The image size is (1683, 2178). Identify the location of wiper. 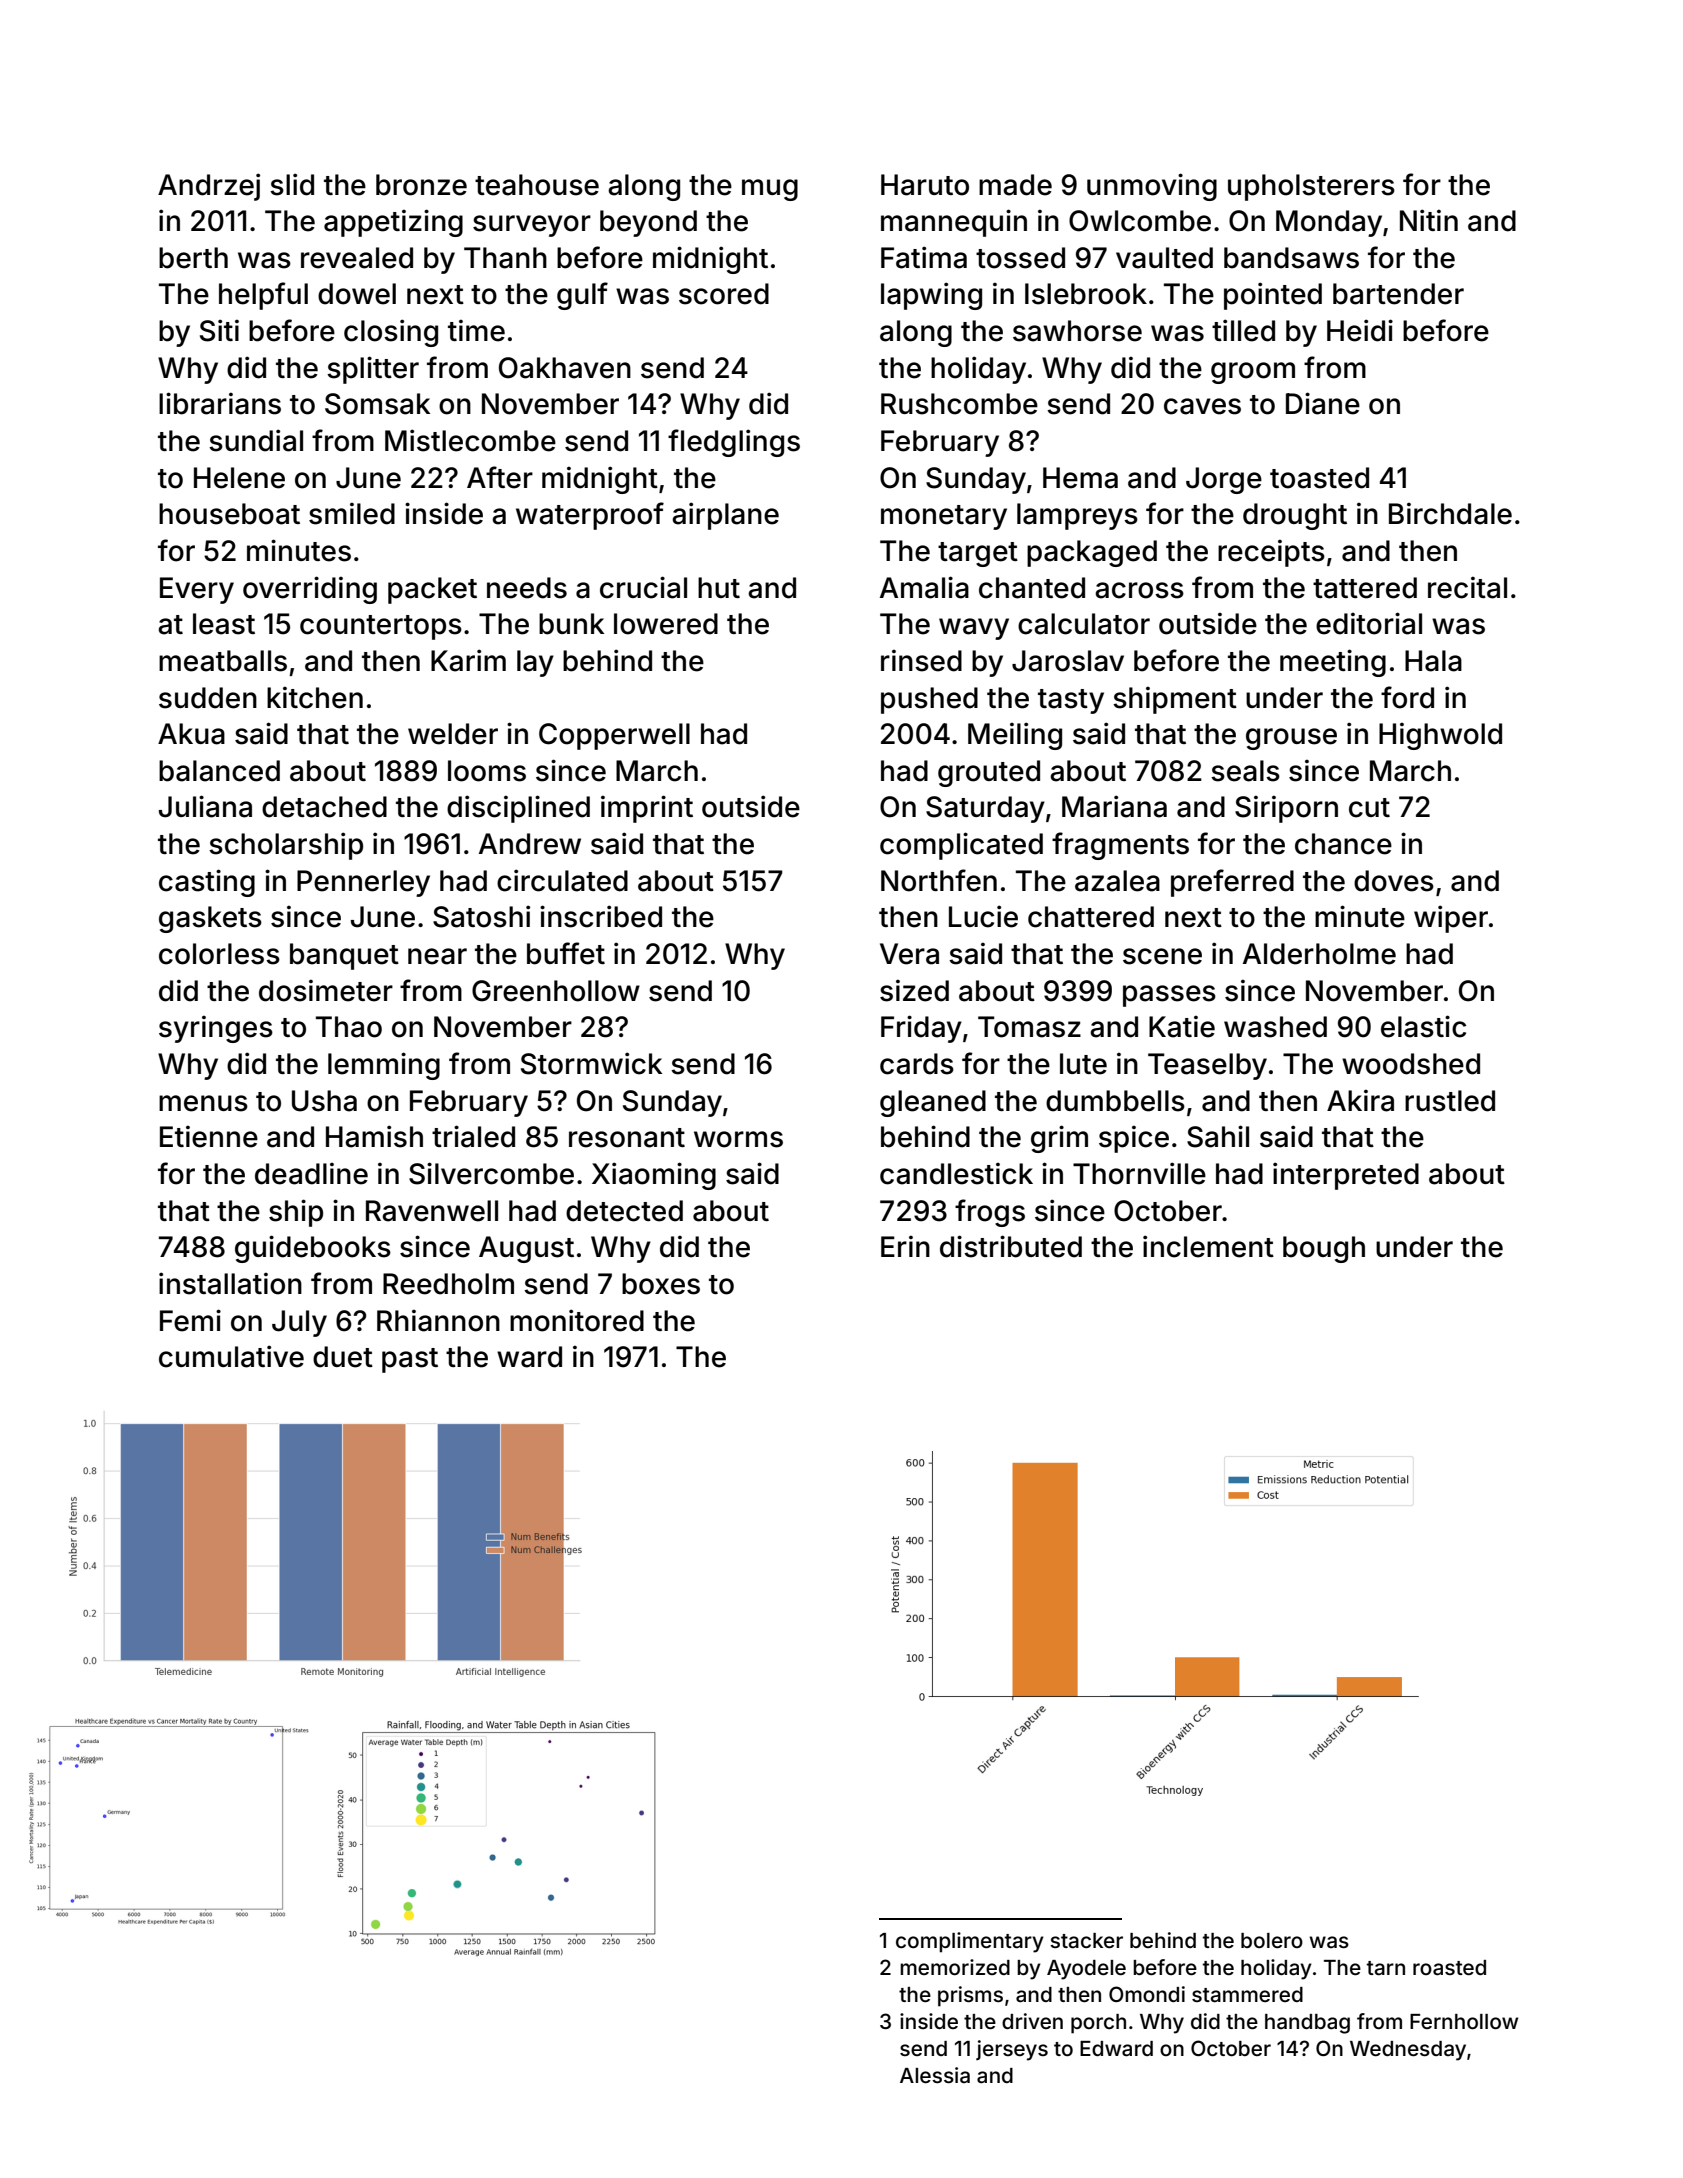
(1451, 919).
